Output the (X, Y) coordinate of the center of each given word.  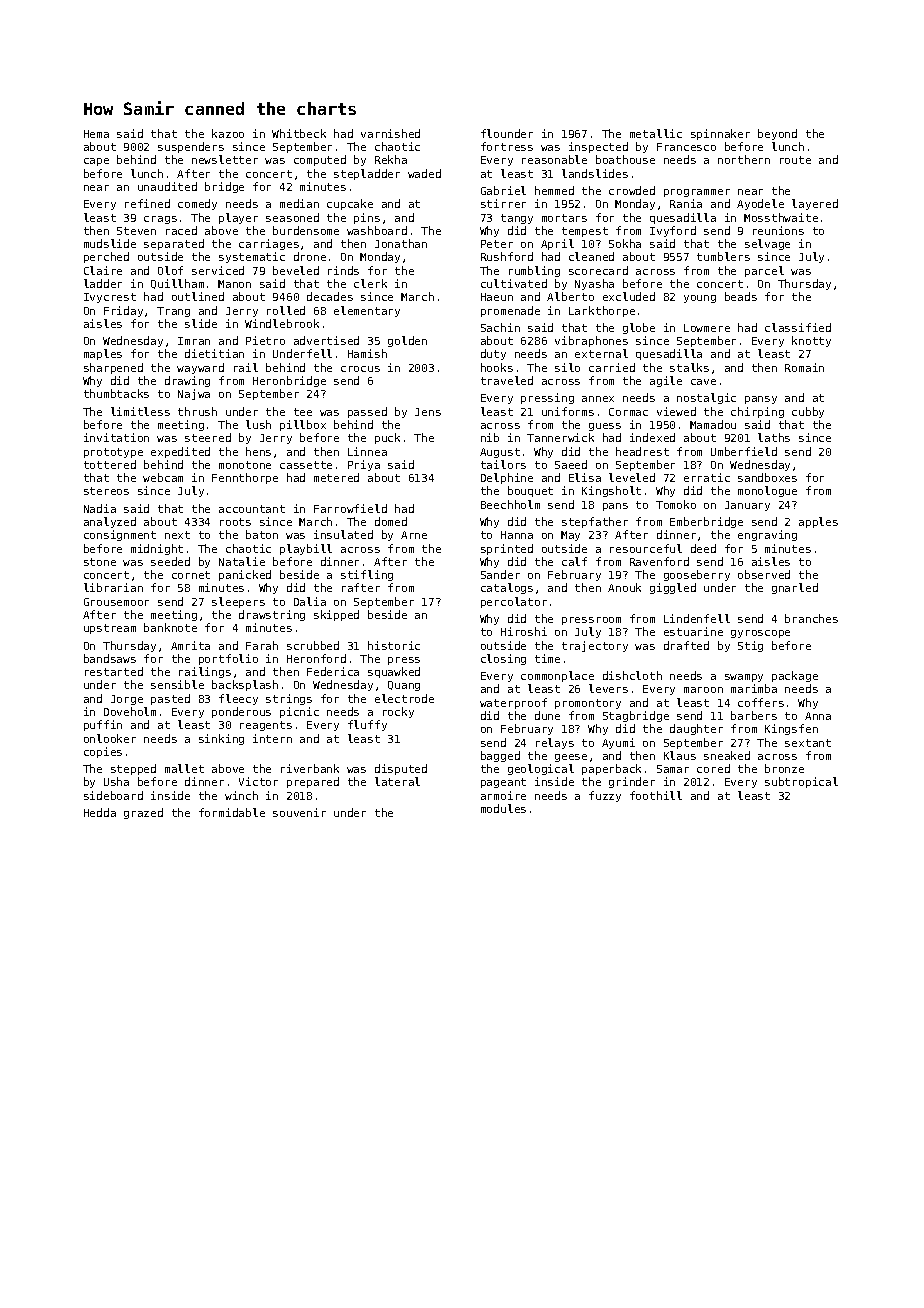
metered (336, 477)
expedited (180, 452)
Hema (96, 134)
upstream (110, 629)
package (795, 676)
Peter (497, 244)
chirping (757, 412)
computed (320, 160)
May (570, 536)
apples (818, 522)
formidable (232, 812)
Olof (170, 270)
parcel (764, 271)
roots (235, 522)
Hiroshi (524, 631)
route (795, 160)
